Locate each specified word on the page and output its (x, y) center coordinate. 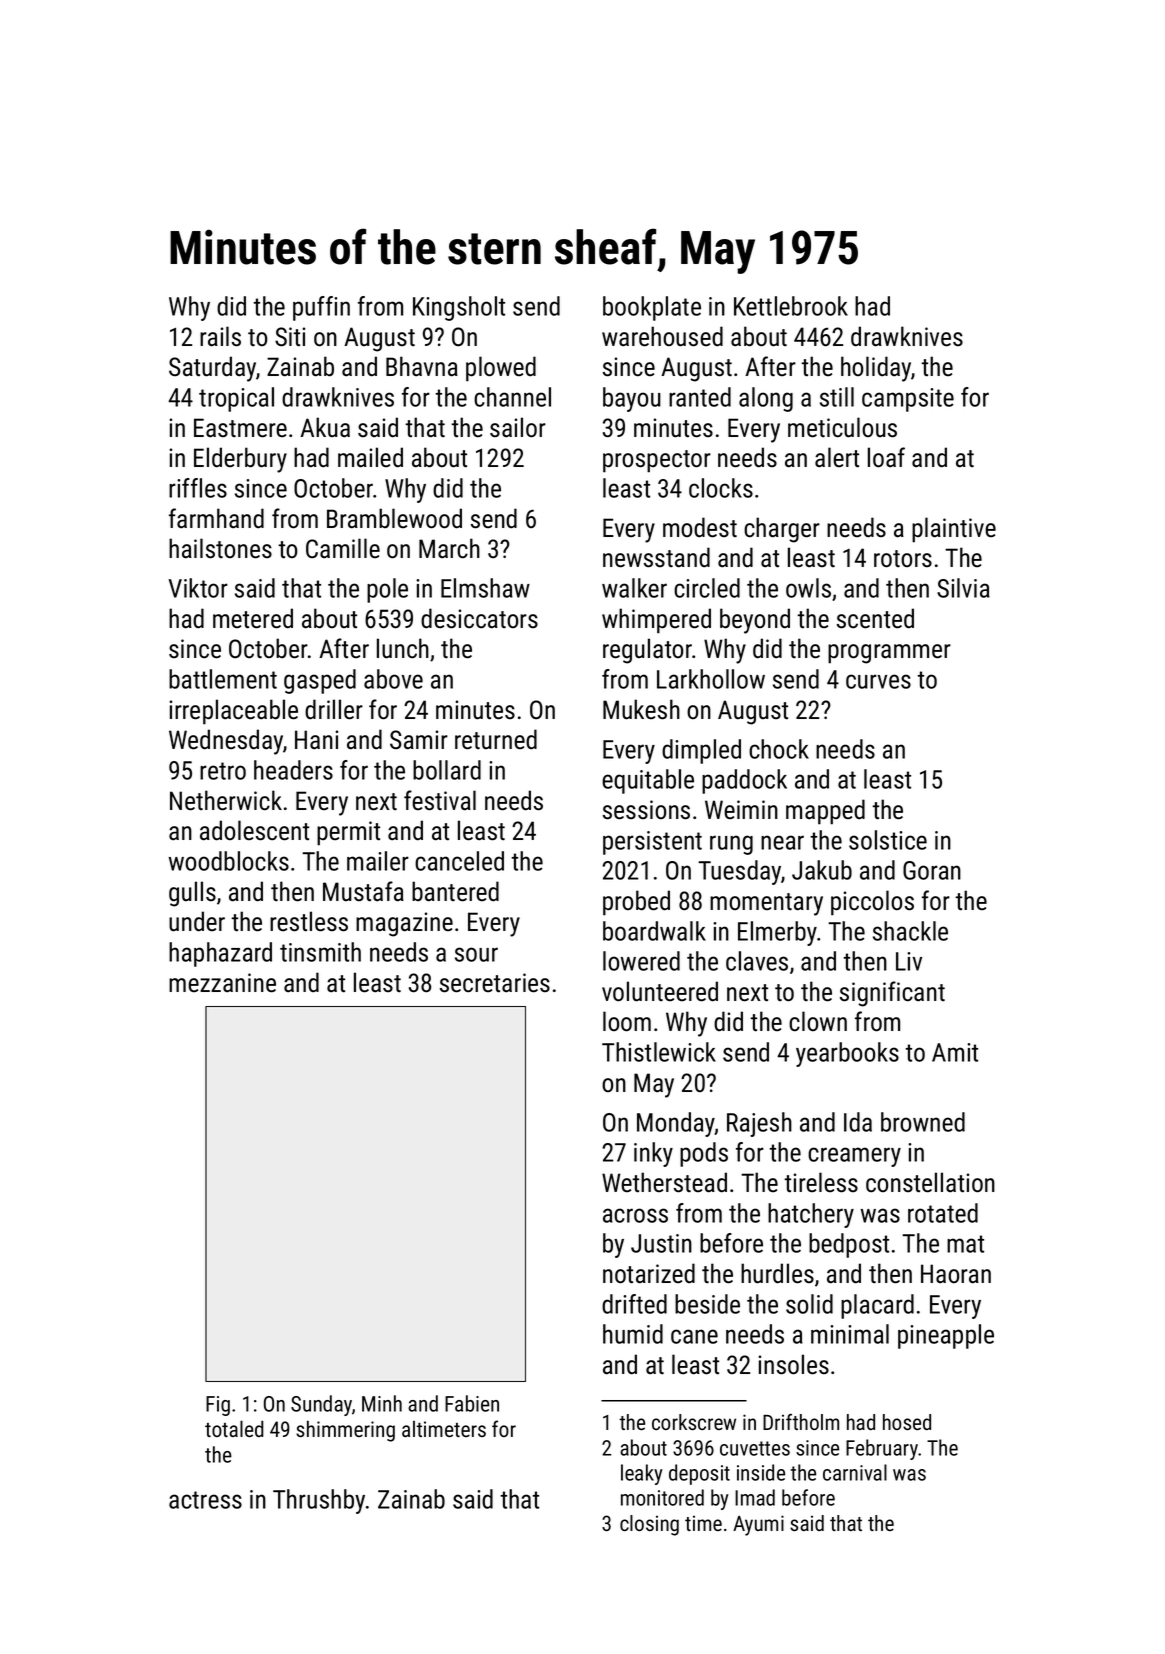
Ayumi (758, 1525)
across (635, 1215)
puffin (321, 308)
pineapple (946, 1336)
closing (649, 1525)
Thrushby (319, 1501)
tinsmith (320, 952)
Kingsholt (459, 308)
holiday (876, 369)
